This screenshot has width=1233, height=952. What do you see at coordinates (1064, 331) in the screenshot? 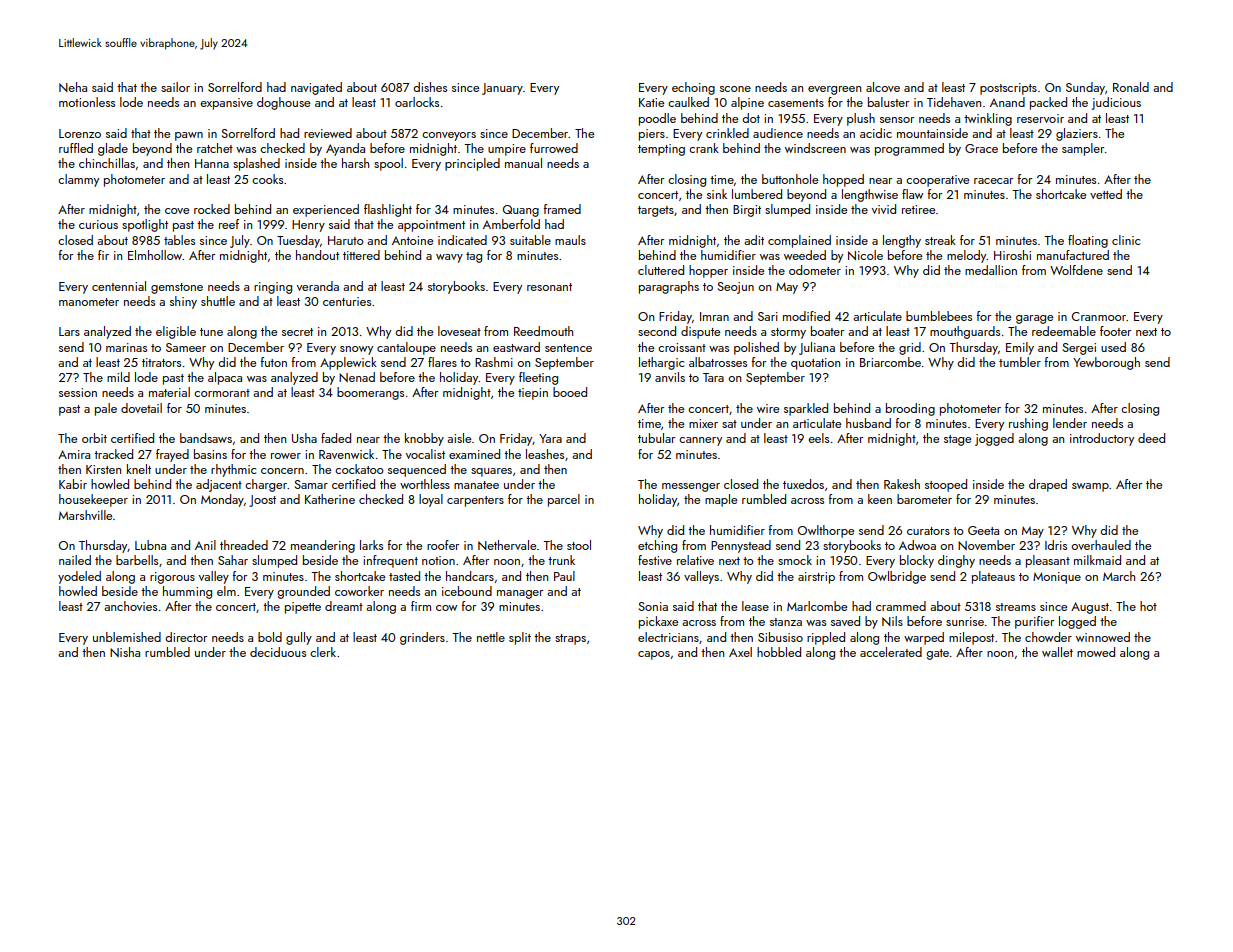
I see `redeemable` at bounding box center [1064, 331].
